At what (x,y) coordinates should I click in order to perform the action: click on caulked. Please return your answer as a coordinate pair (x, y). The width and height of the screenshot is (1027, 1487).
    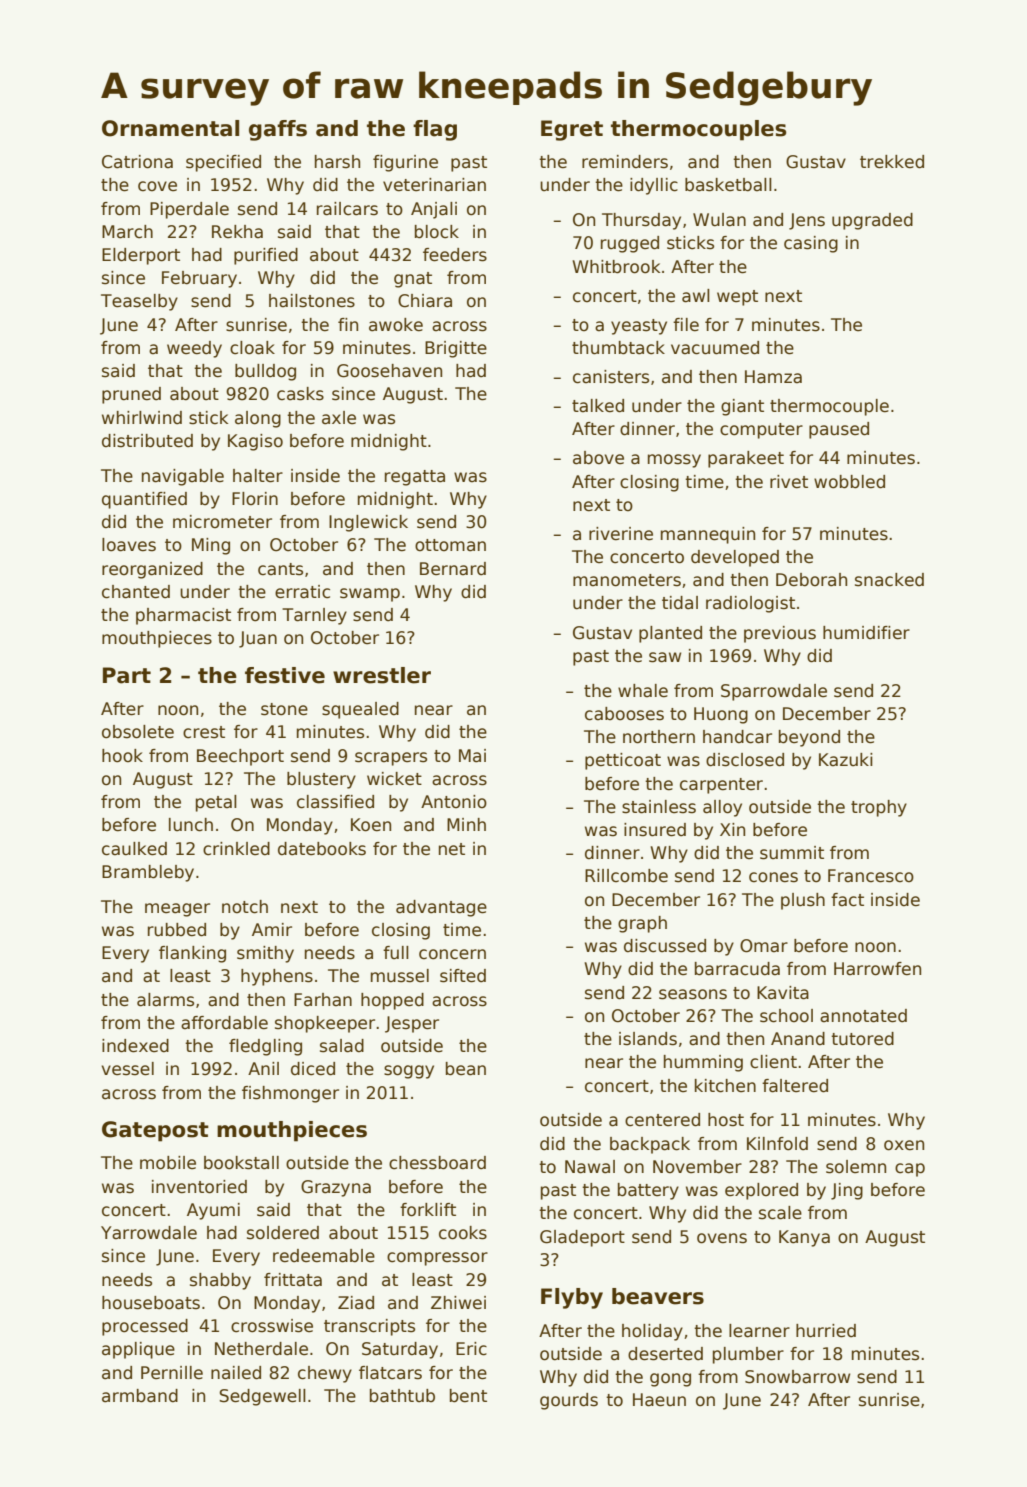
    Looking at the image, I should click on (134, 849).
